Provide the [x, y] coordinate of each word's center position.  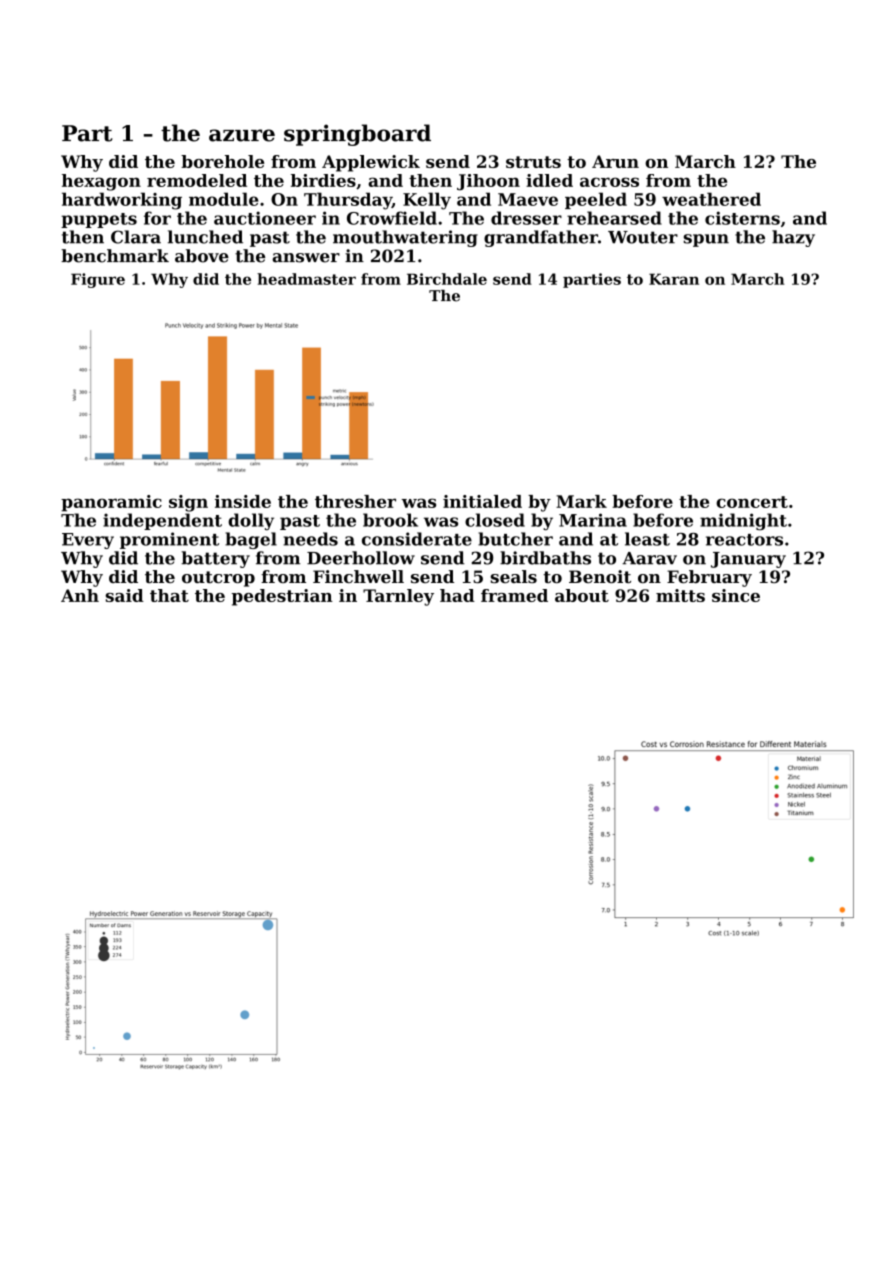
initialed [482, 501]
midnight [743, 522]
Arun [615, 161]
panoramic [111, 503]
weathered [711, 199]
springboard [357, 135]
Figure [98, 280]
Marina [593, 520]
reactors [744, 540]
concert [752, 502]
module [224, 199]
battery [215, 559]
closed [495, 520]
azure [242, 135]
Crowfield [392, 218]
